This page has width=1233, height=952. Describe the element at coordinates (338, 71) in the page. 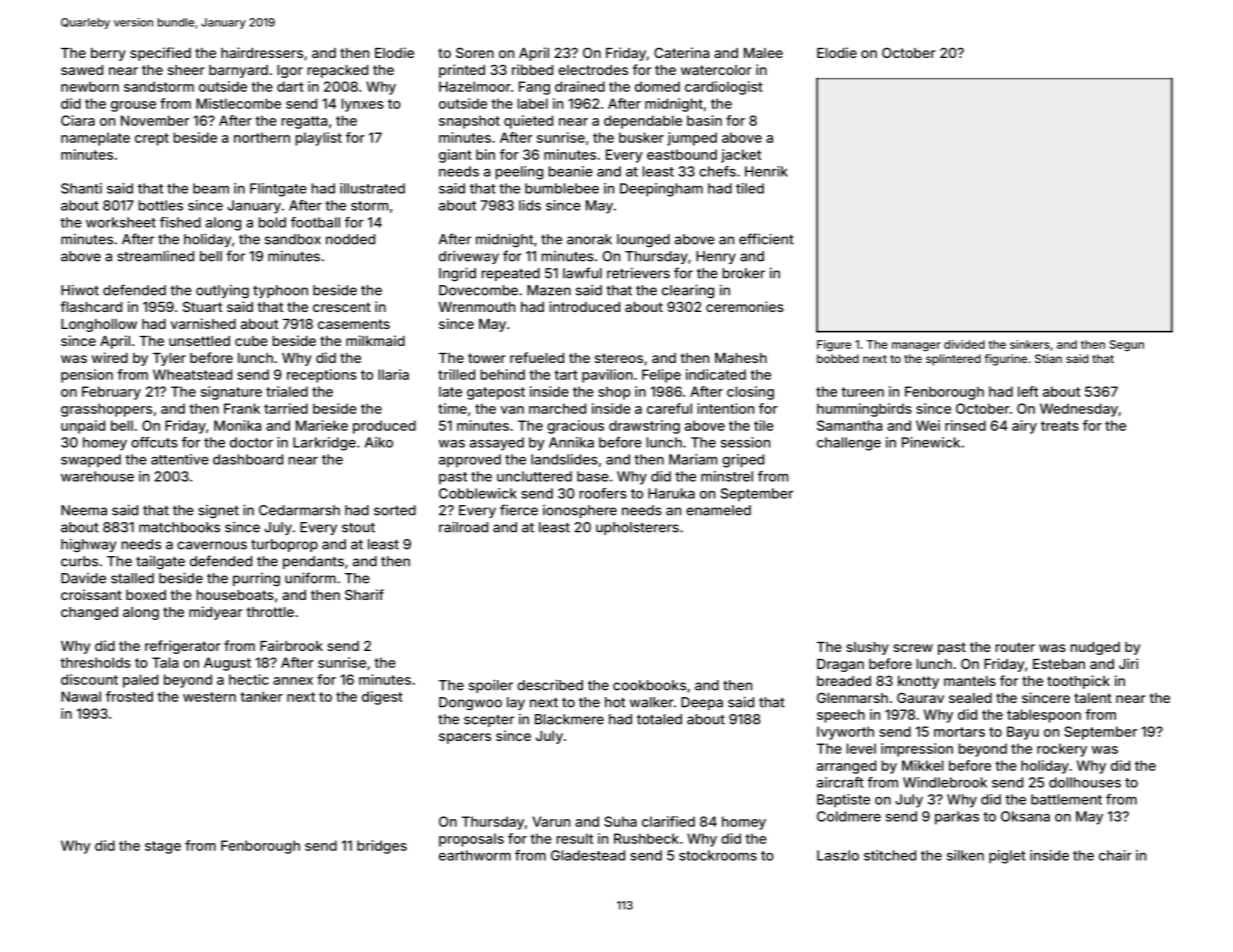

I see `repacked` at that location.
